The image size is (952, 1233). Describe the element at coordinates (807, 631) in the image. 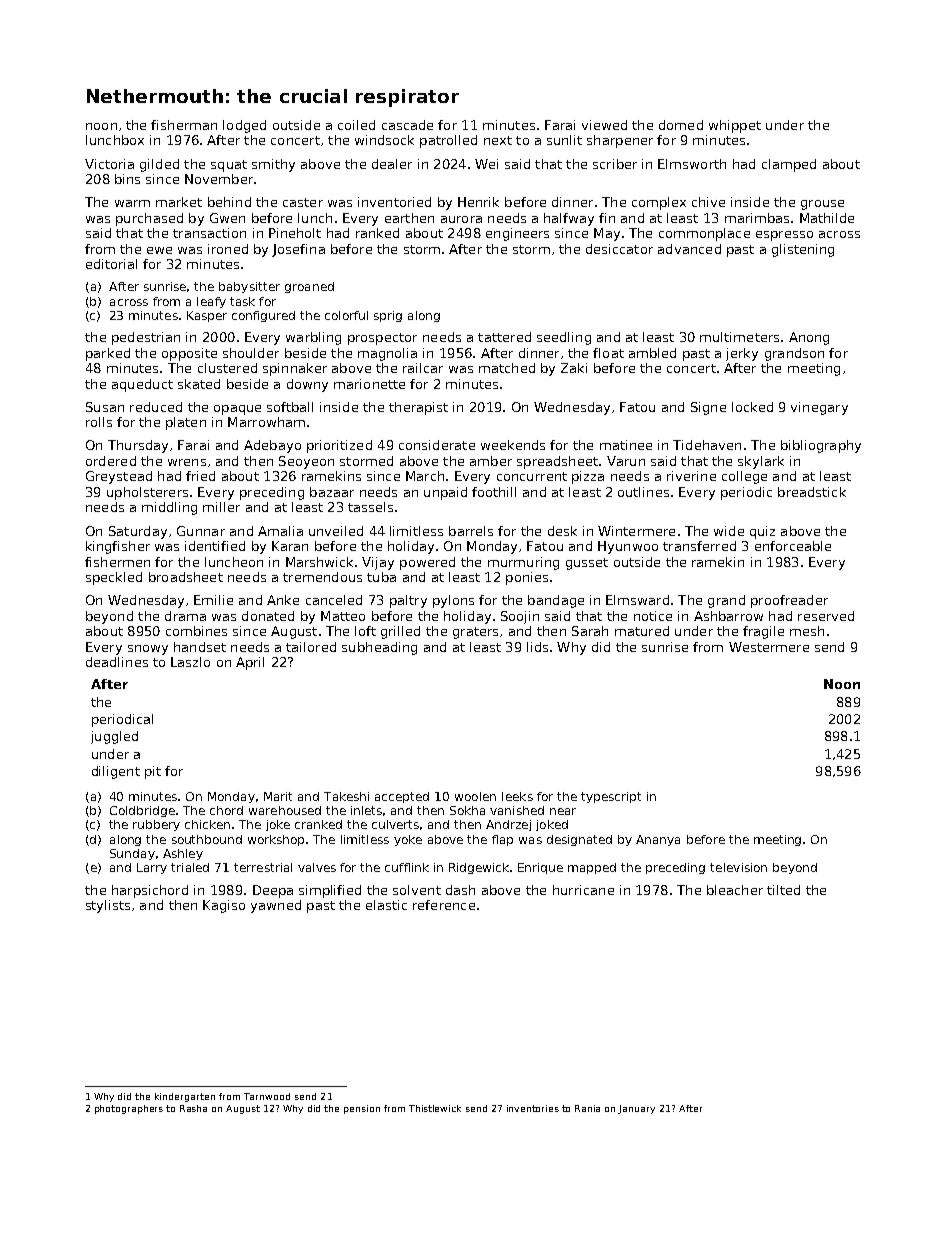

I see `mesh` at that location.
